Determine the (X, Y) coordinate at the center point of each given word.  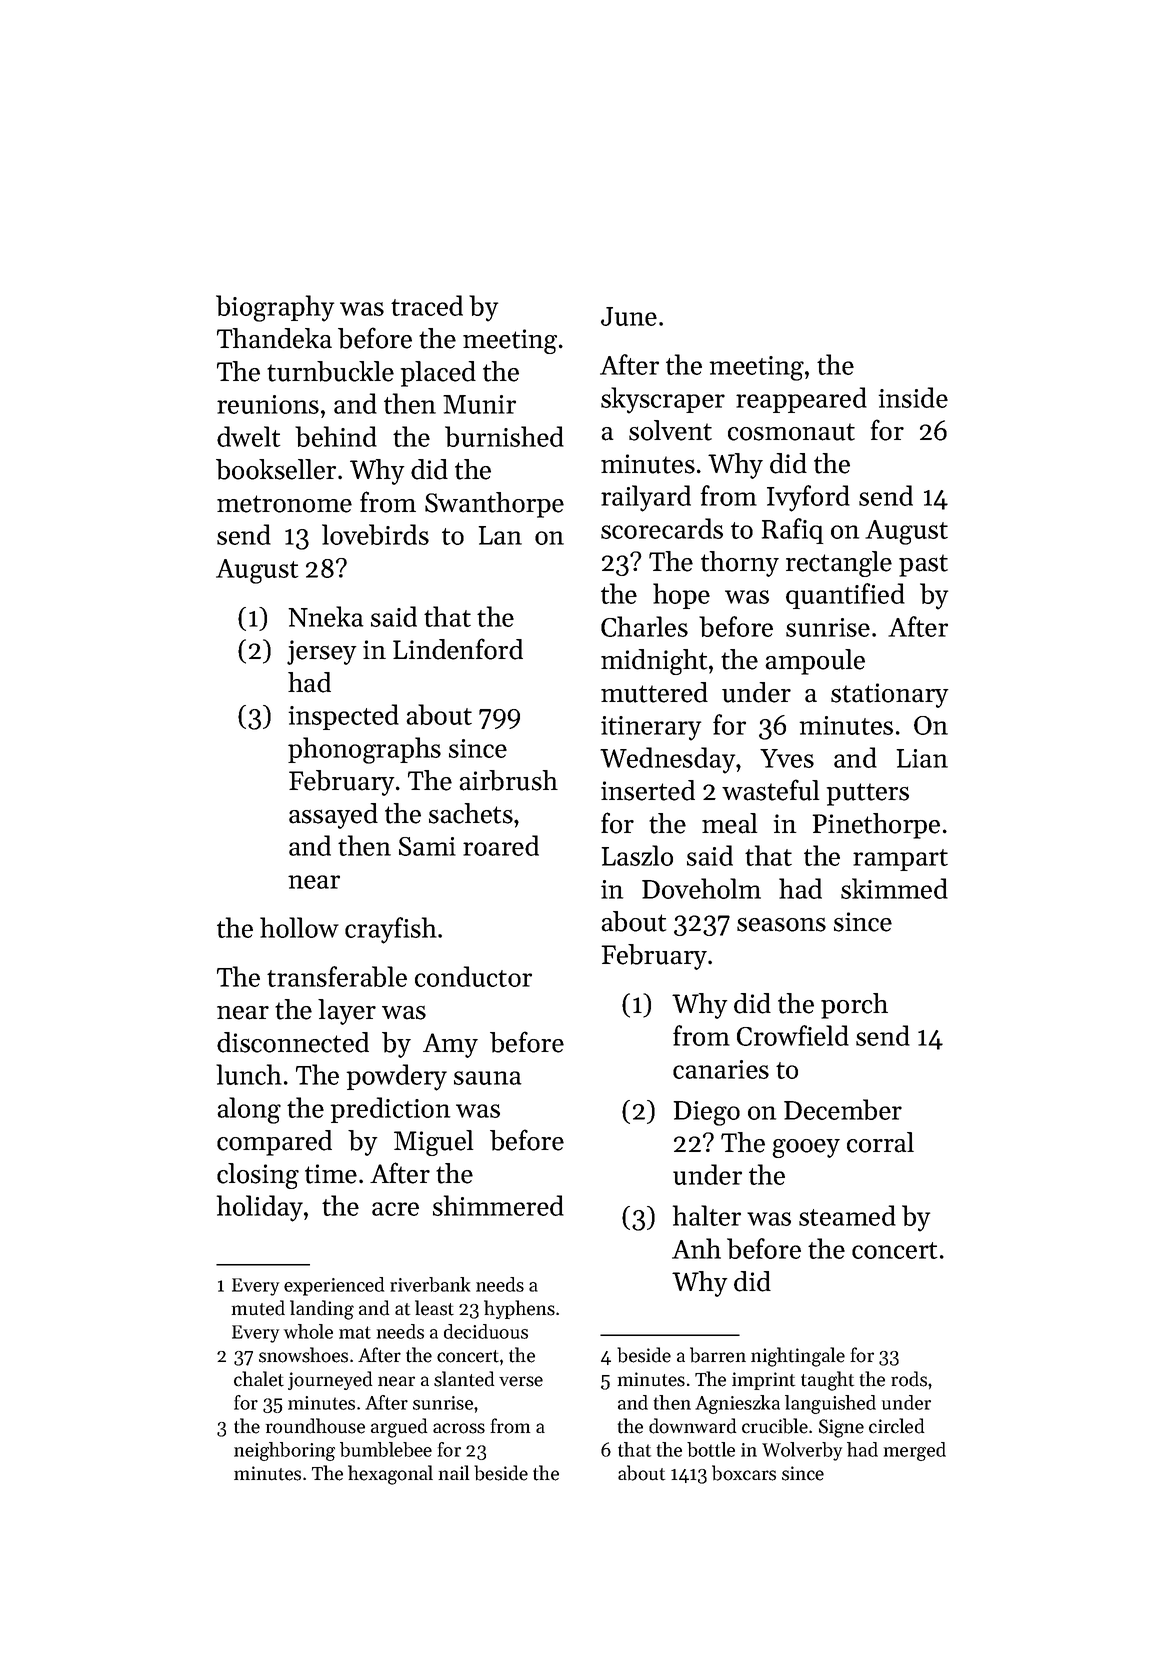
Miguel (433, 1143)
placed (438, 374)
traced (427, 305)
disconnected (293, 1042)
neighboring (284, 1451)
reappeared (801, 400)
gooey (806, 1148)
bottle (711, 1449)
